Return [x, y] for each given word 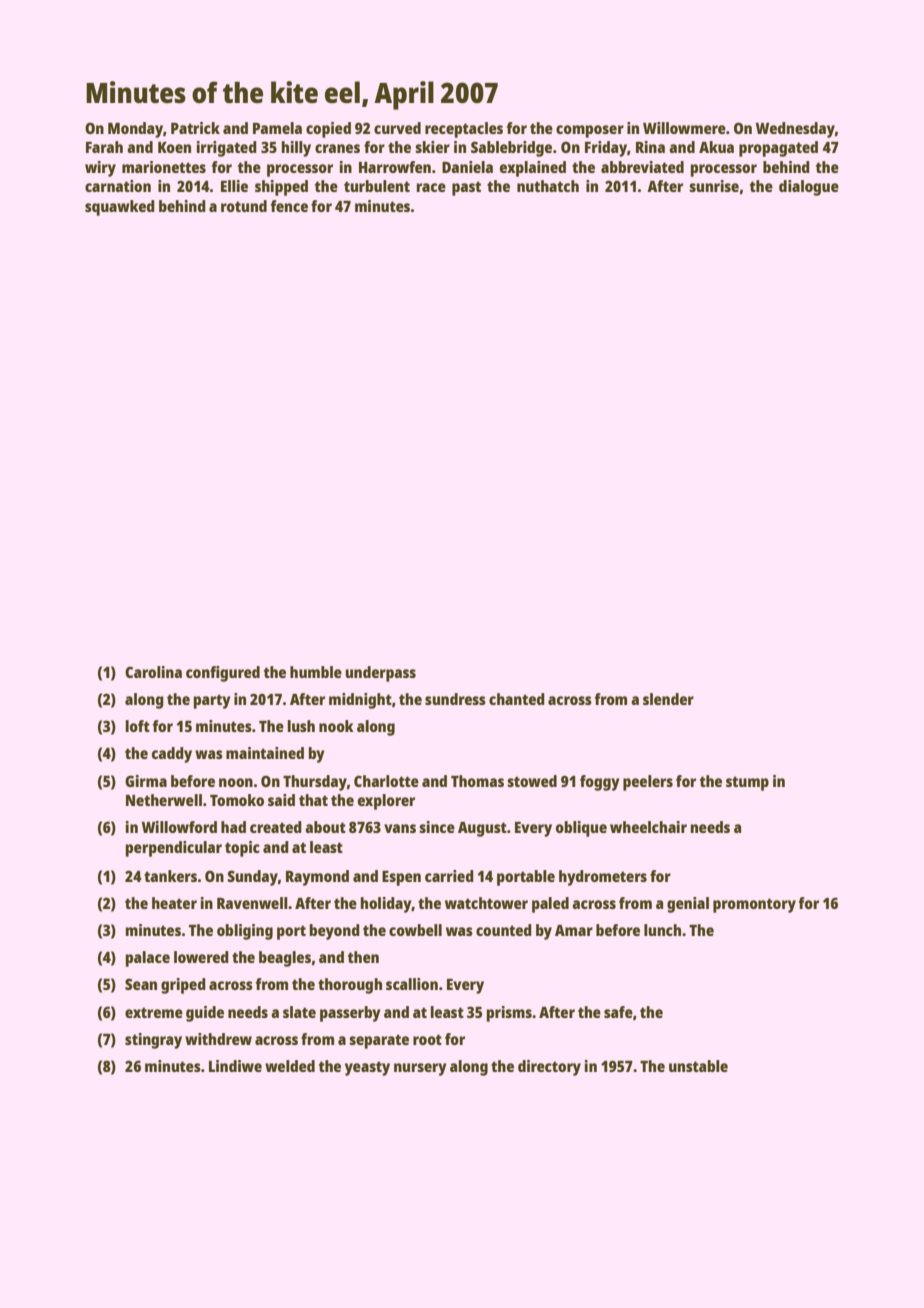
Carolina [153, 672]
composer [590, 131]
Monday [135, 130]
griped [183, 986]
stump [747, 783]
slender [668, 699]
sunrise [714, 186]
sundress [455, 699]
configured [223, 674]
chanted [517, 699]
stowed [532, 781]
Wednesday [795, 130]
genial [688, 905]
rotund [244, 206]
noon [236, 782]
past [466, 188]
